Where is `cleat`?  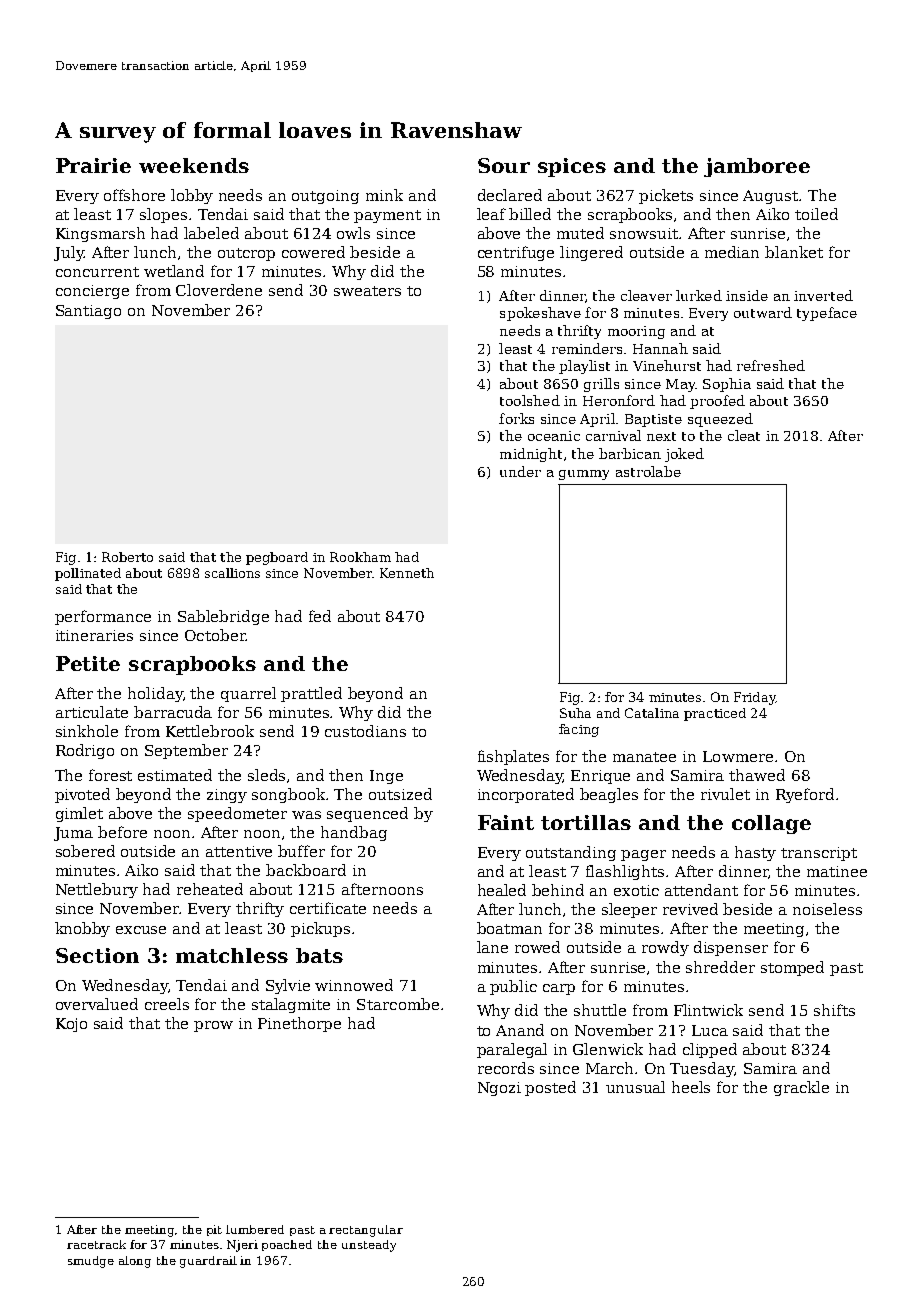
cleat is located at coordinates (744, 435).
